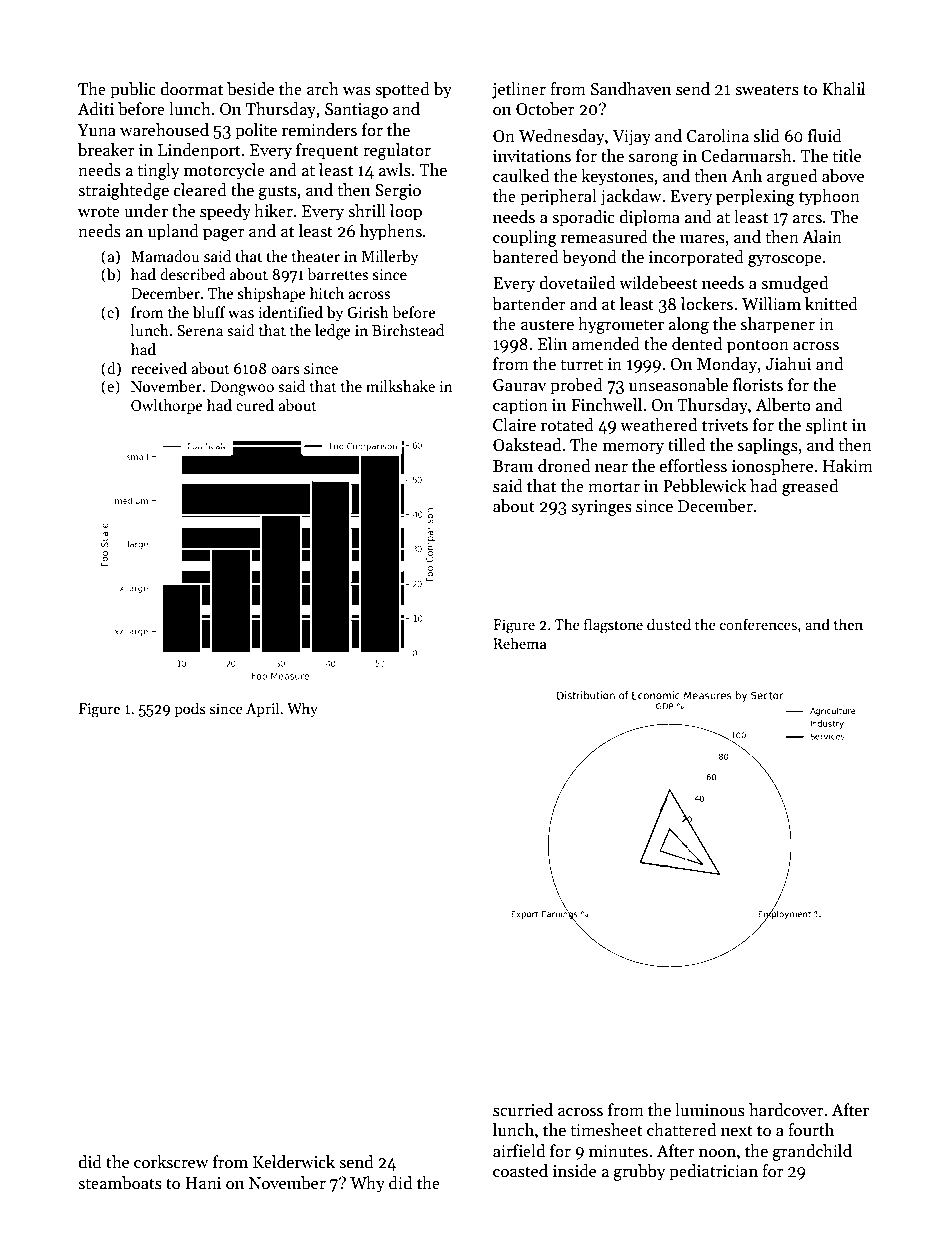 The width and height of the page is (952, 1233). What do you see at coordinates (707, 304) in the page?
I see `lockers` at bounding box center [707, 304].
